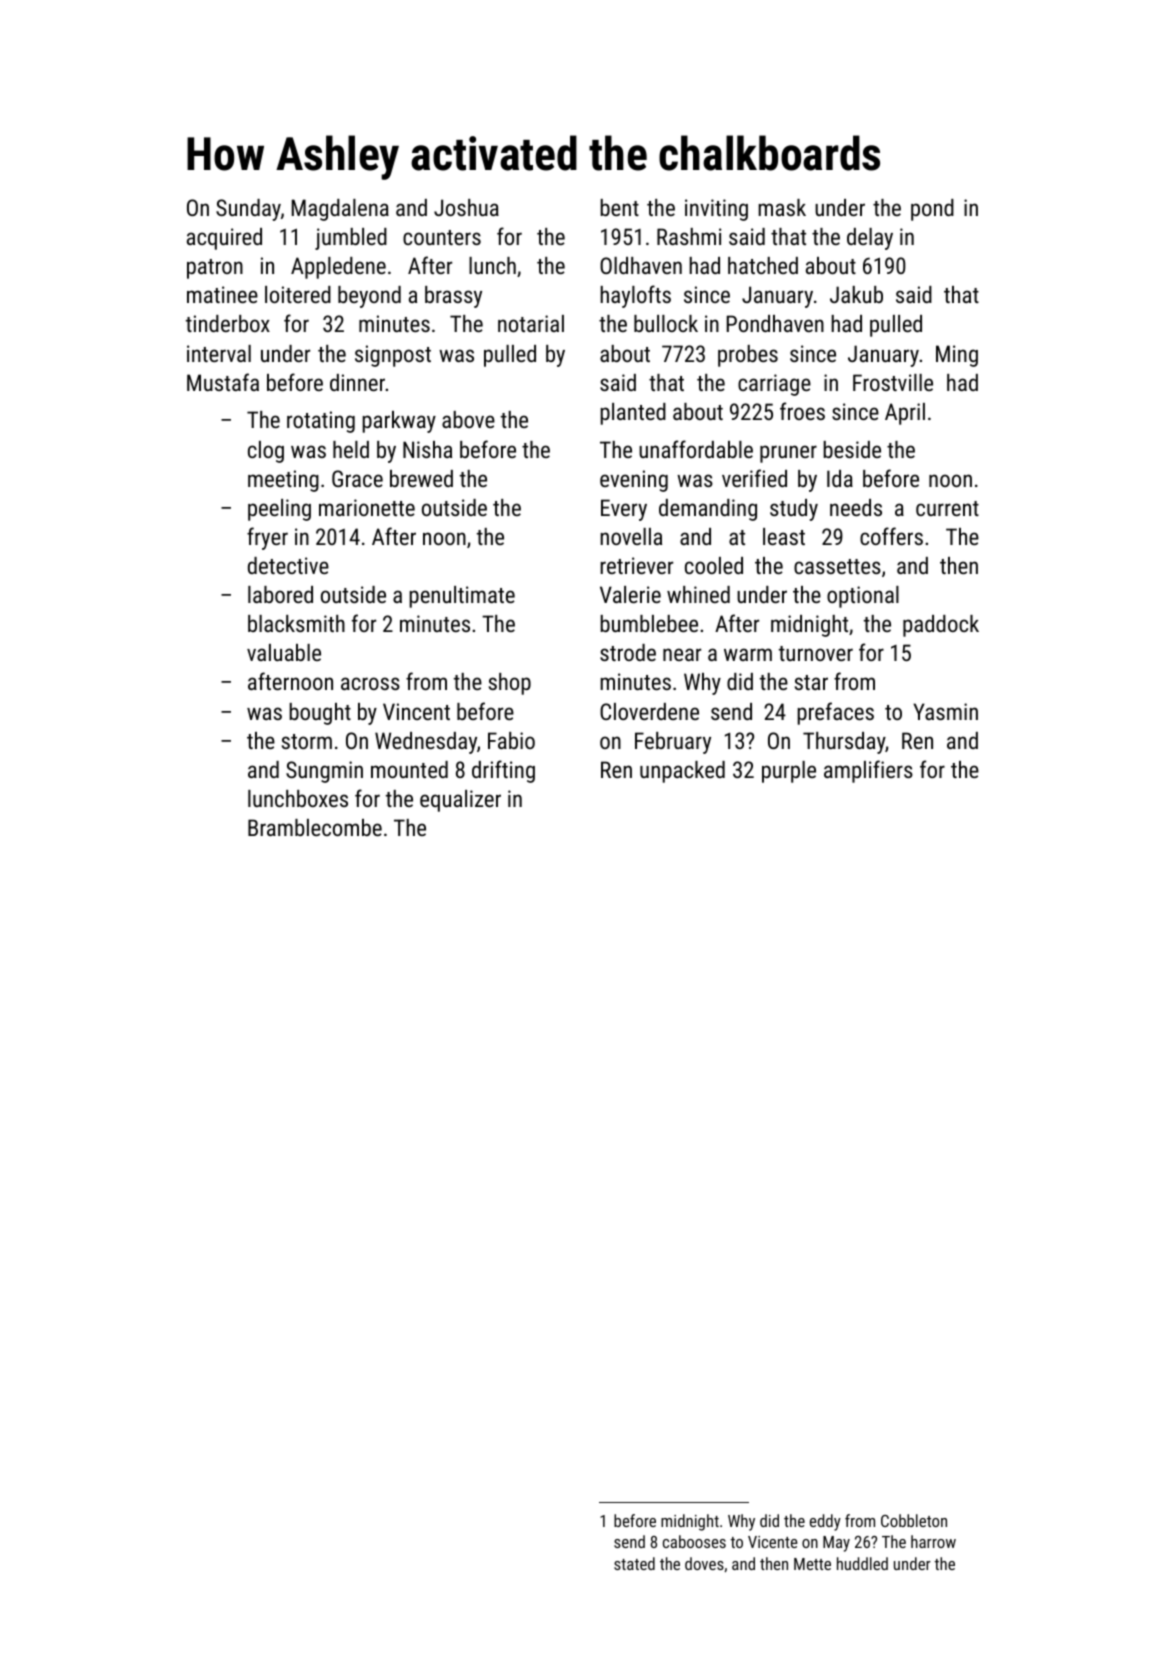 This page has width=1165, height=1654. What do you see at coordinates (315, 827) in the page?
I see `Bramblecombe` at bounding box center [315, 827].
